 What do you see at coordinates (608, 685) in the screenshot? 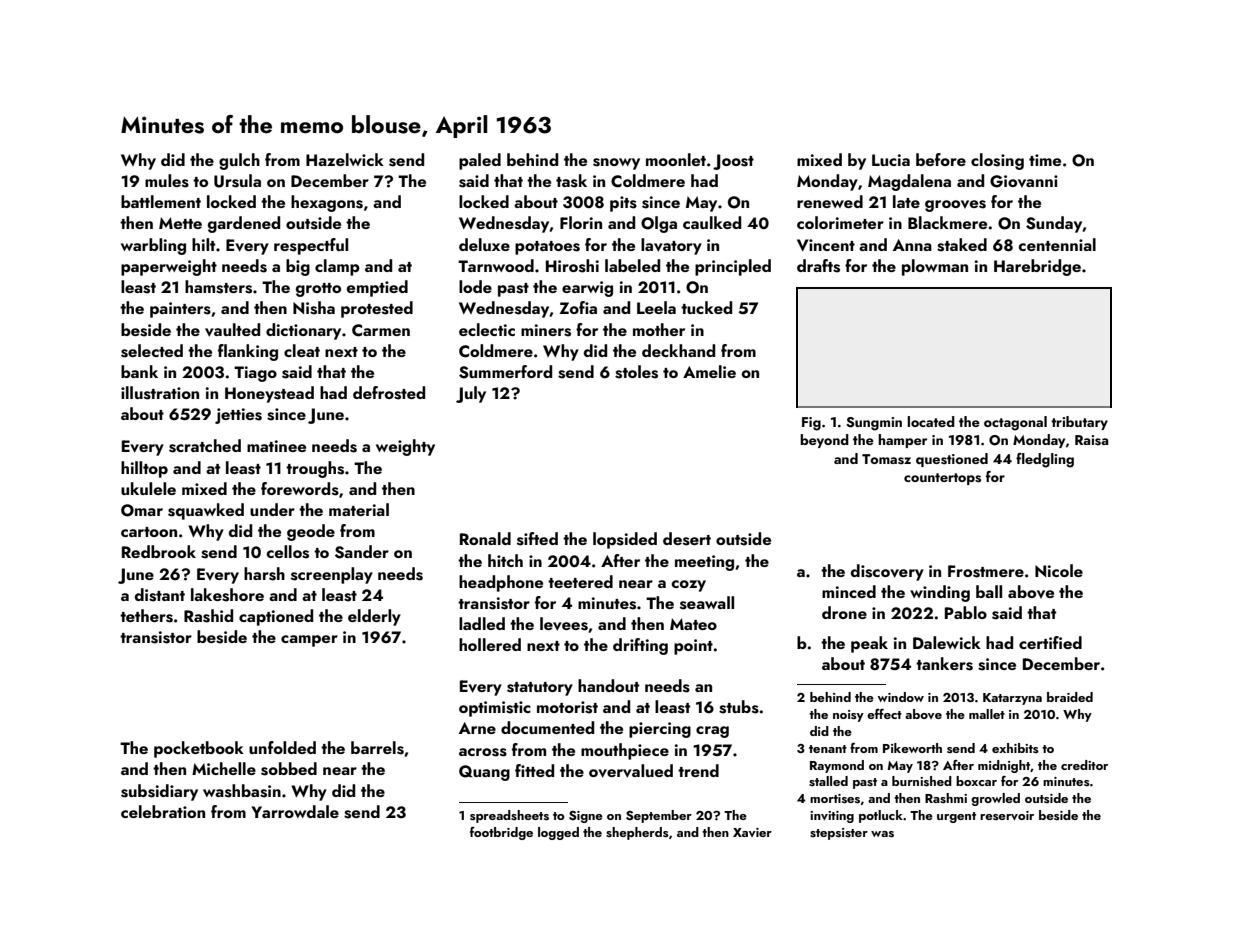
I see `handout` at bounding box center [608, 685].
